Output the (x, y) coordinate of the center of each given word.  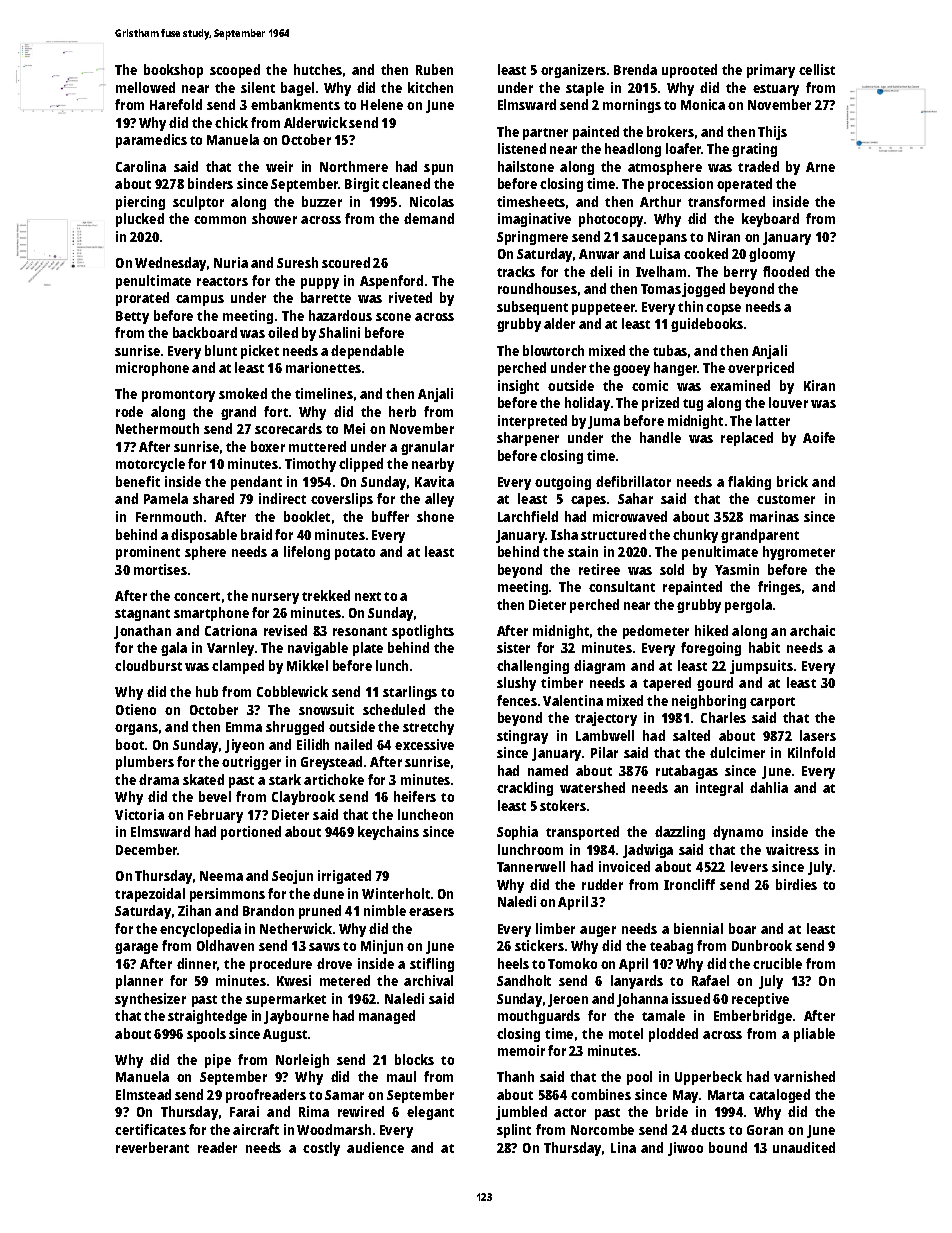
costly (321, 1149)
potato (355, 554)
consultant (622, 586)
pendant (256, 483)
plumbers (145, 763)
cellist (817, 69)
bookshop (173, 71)
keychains (388, 833)
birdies (796, 884)
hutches (318, 69)
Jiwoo (685, 1149)
